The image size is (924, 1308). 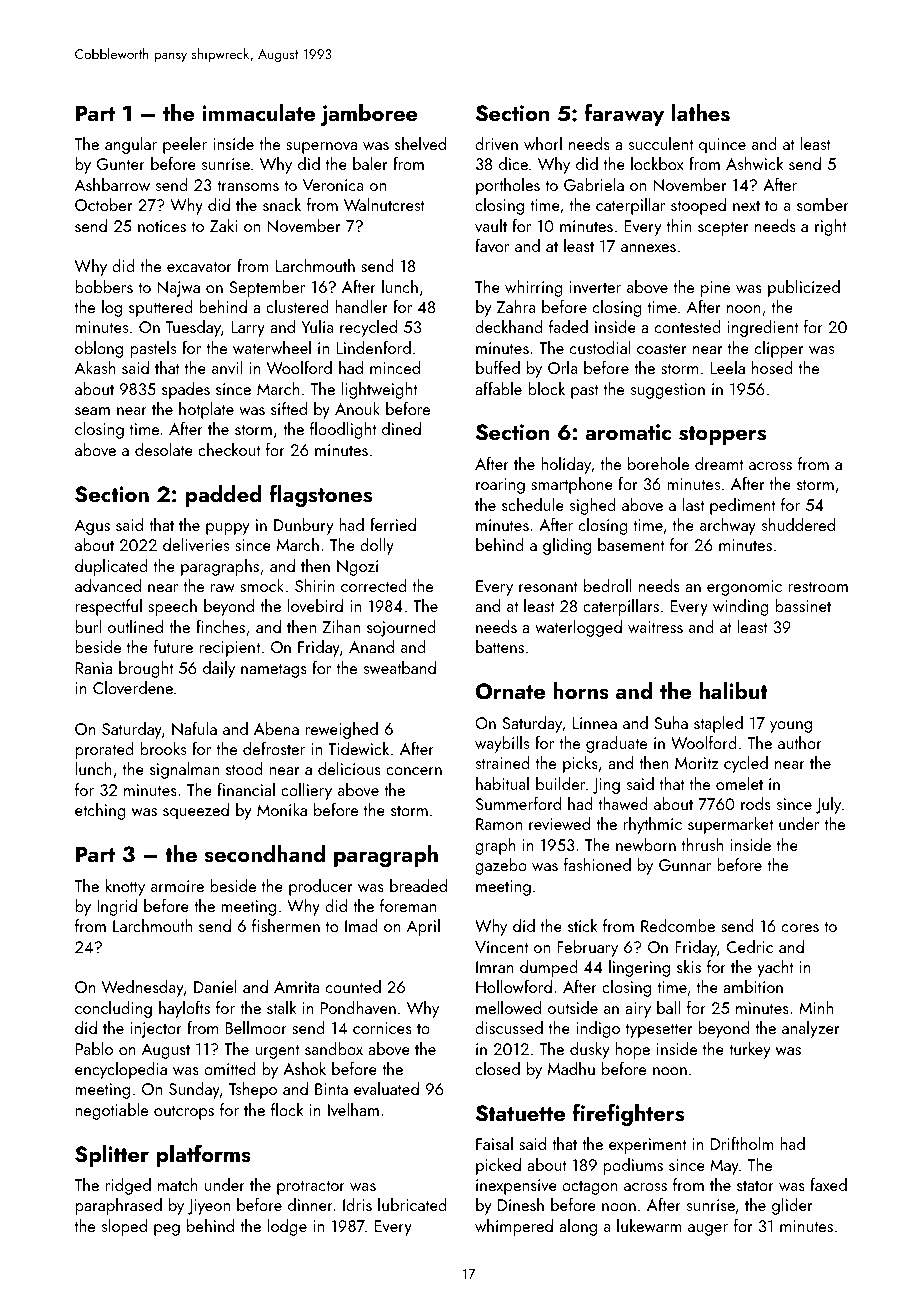 I want to click on ingredient, so click(x=763, y=328).
